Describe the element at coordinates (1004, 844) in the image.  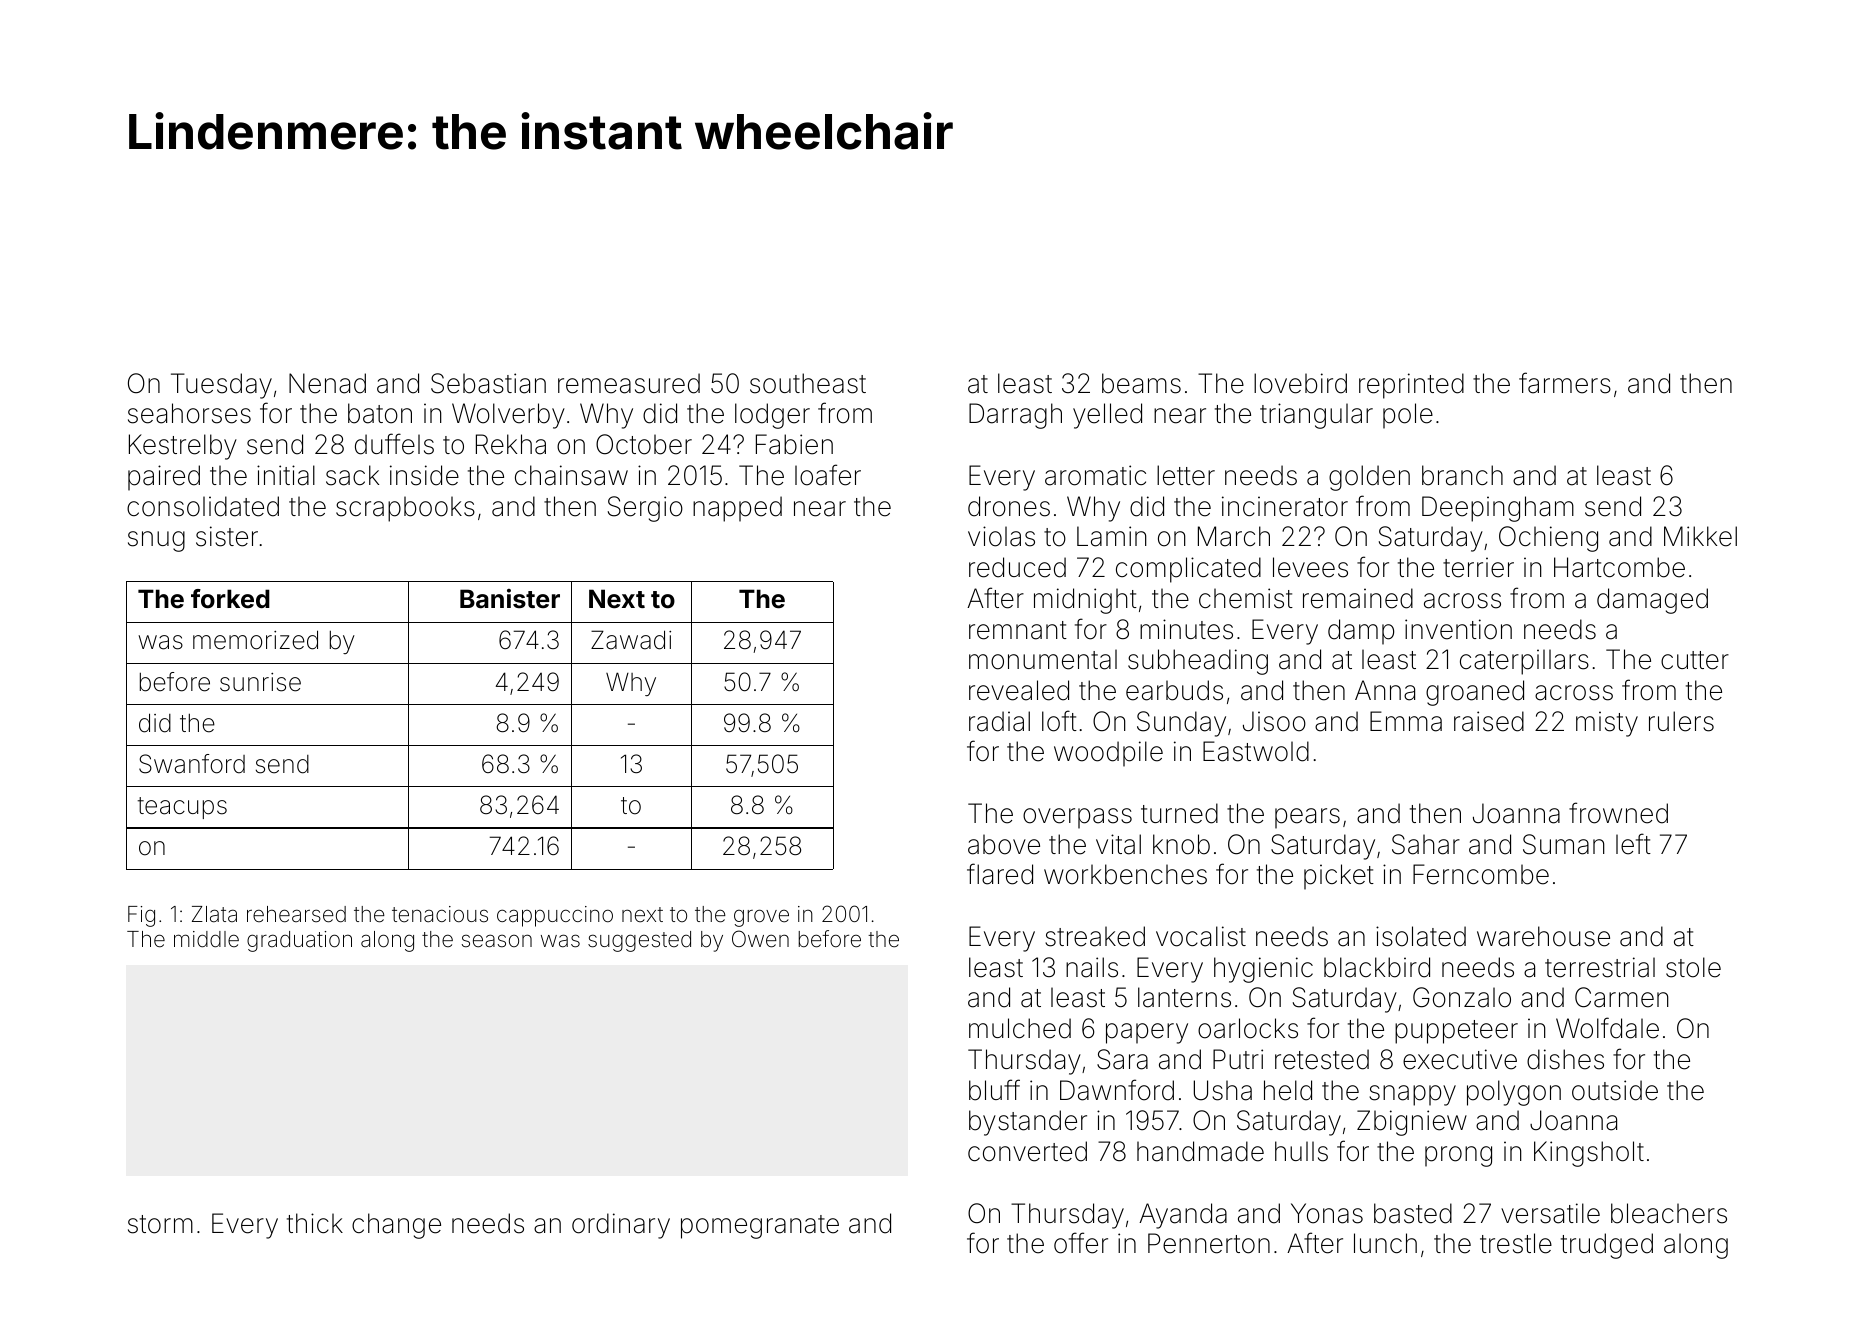
I see `above` at that location.
